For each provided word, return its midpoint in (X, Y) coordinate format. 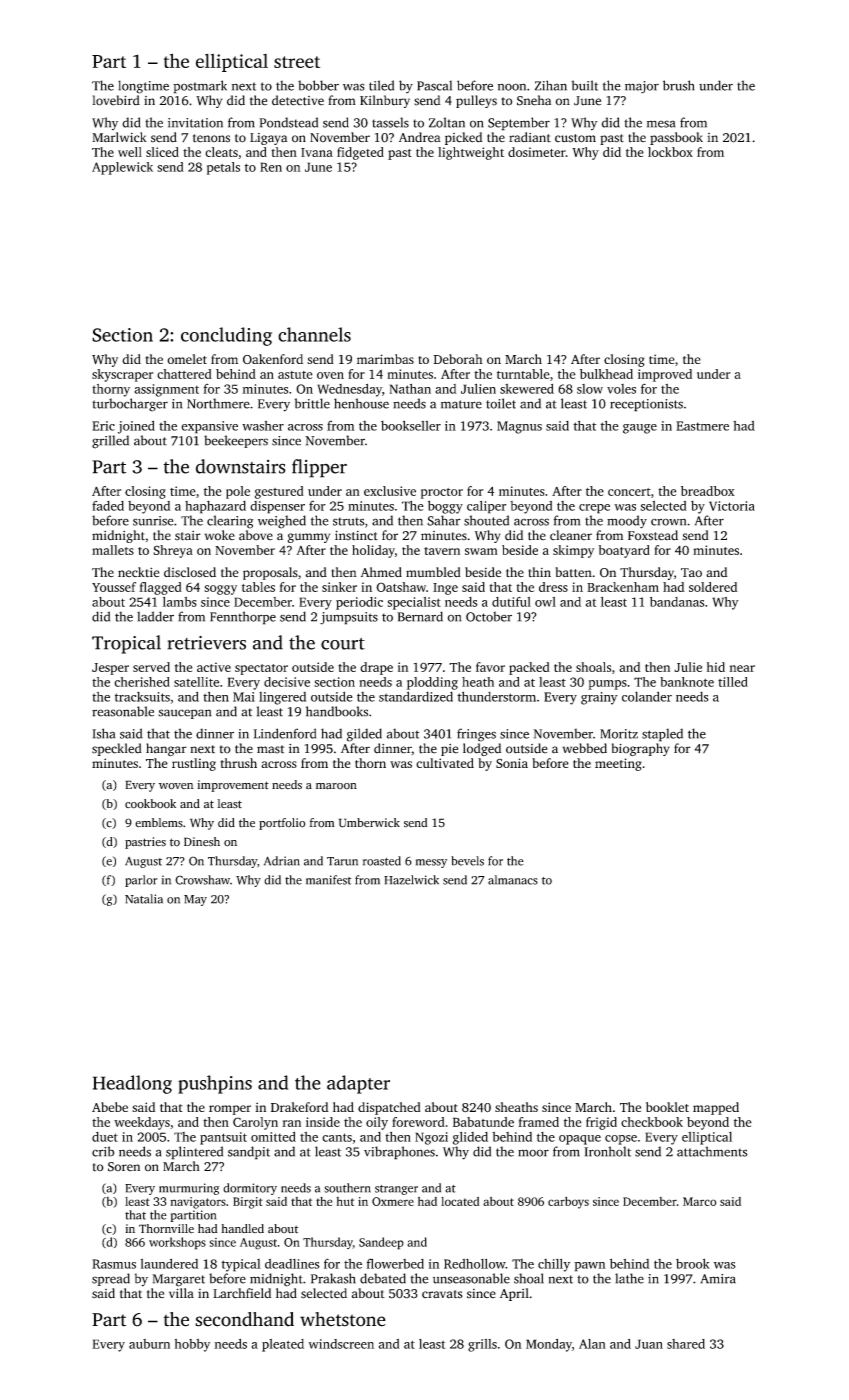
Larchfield (242, 1293)
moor (533, 1153)
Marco (699, 1201)
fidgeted (360, 153)
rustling (194, 764)
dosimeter (537, 152)
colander (647, 696)
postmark (200, 87)
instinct (356, 535)
